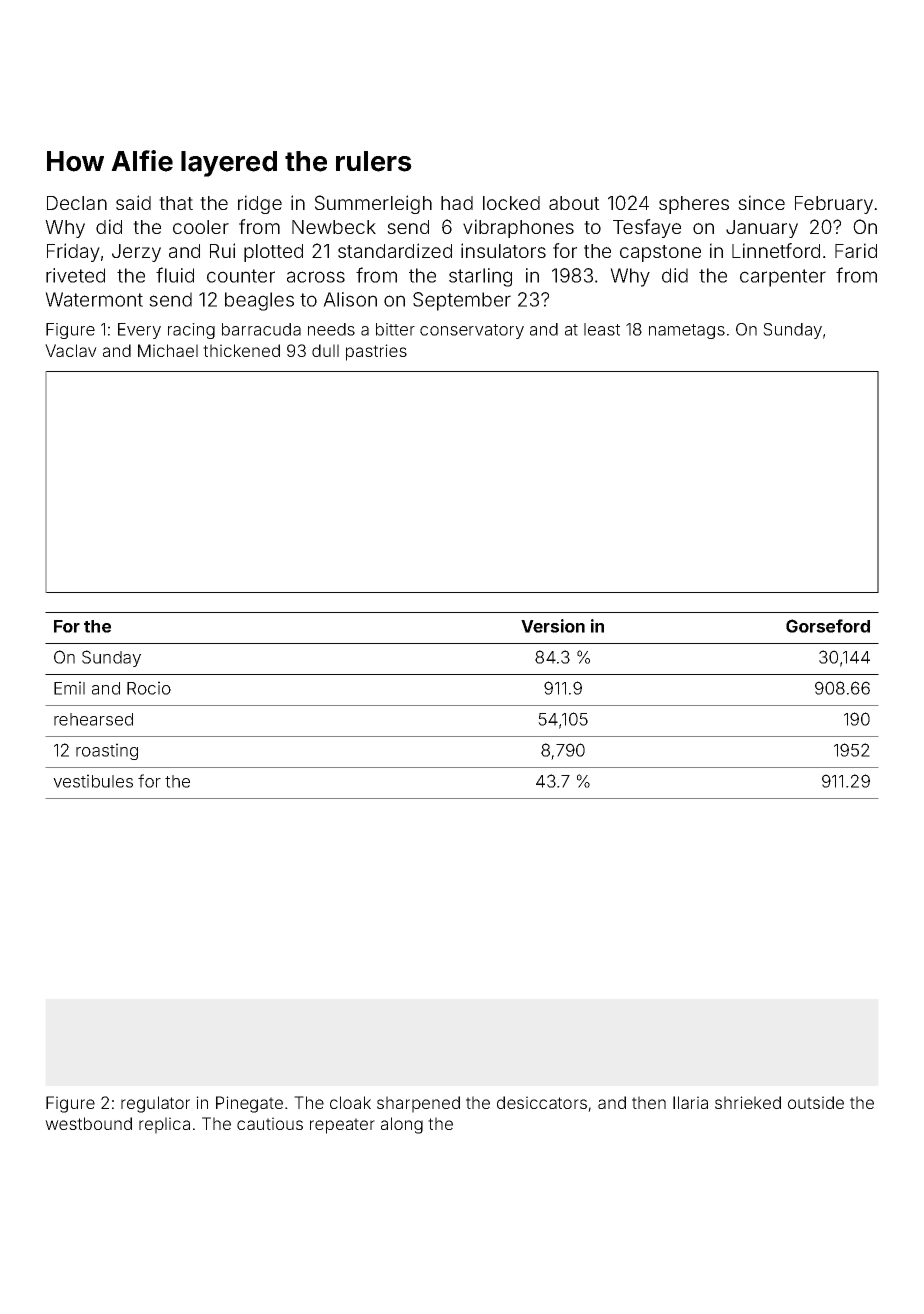 The height and width of the screenshot is (1314, 924). What do you see at coordinates (542, 1102) in the screenshot?
I see `desiccators` at bounding box center [542, 1102].
